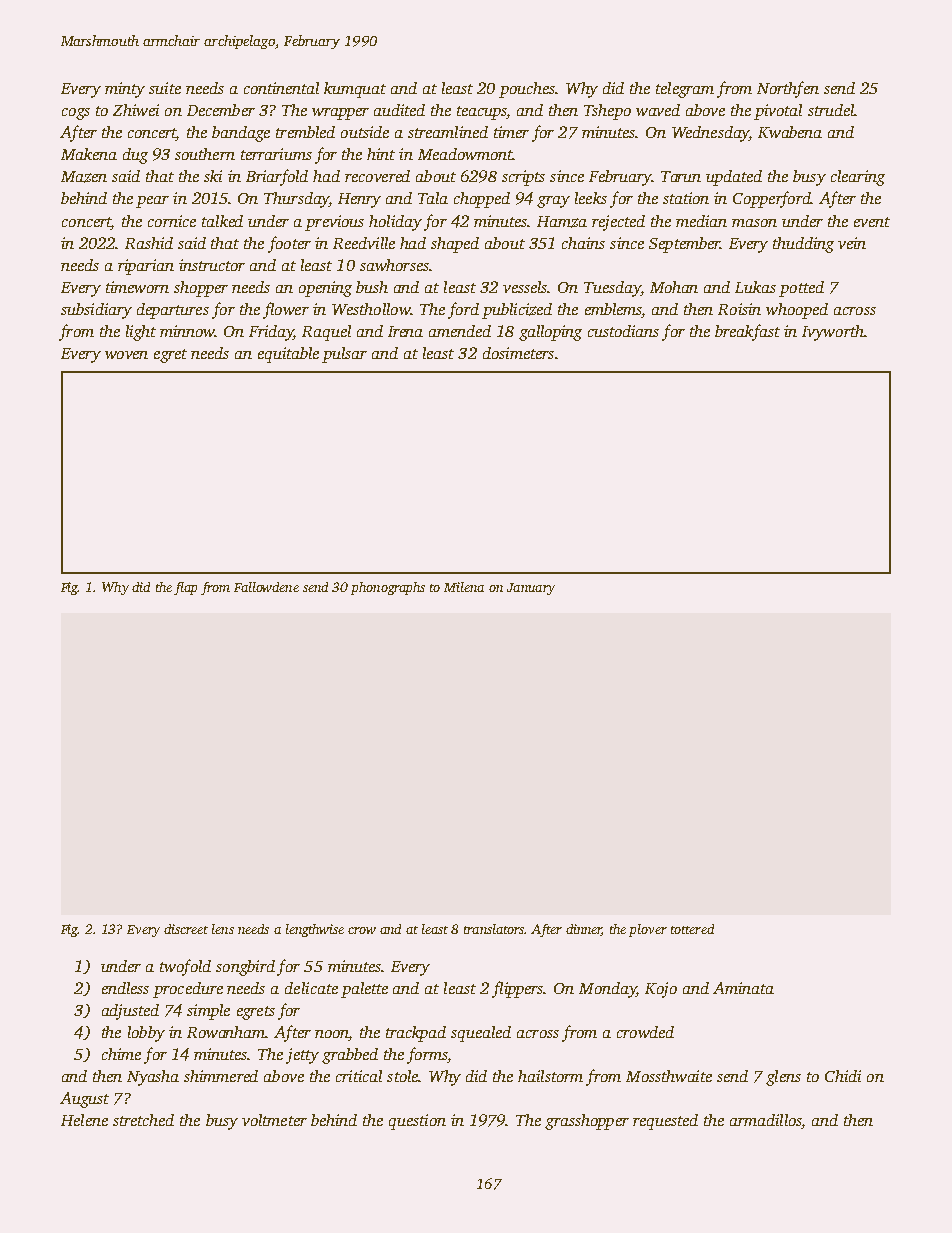 The image size is (952, 1233). Describe the element at coordinates (833, 333) in the screenshot. I see `Ivyworth` at that location.
